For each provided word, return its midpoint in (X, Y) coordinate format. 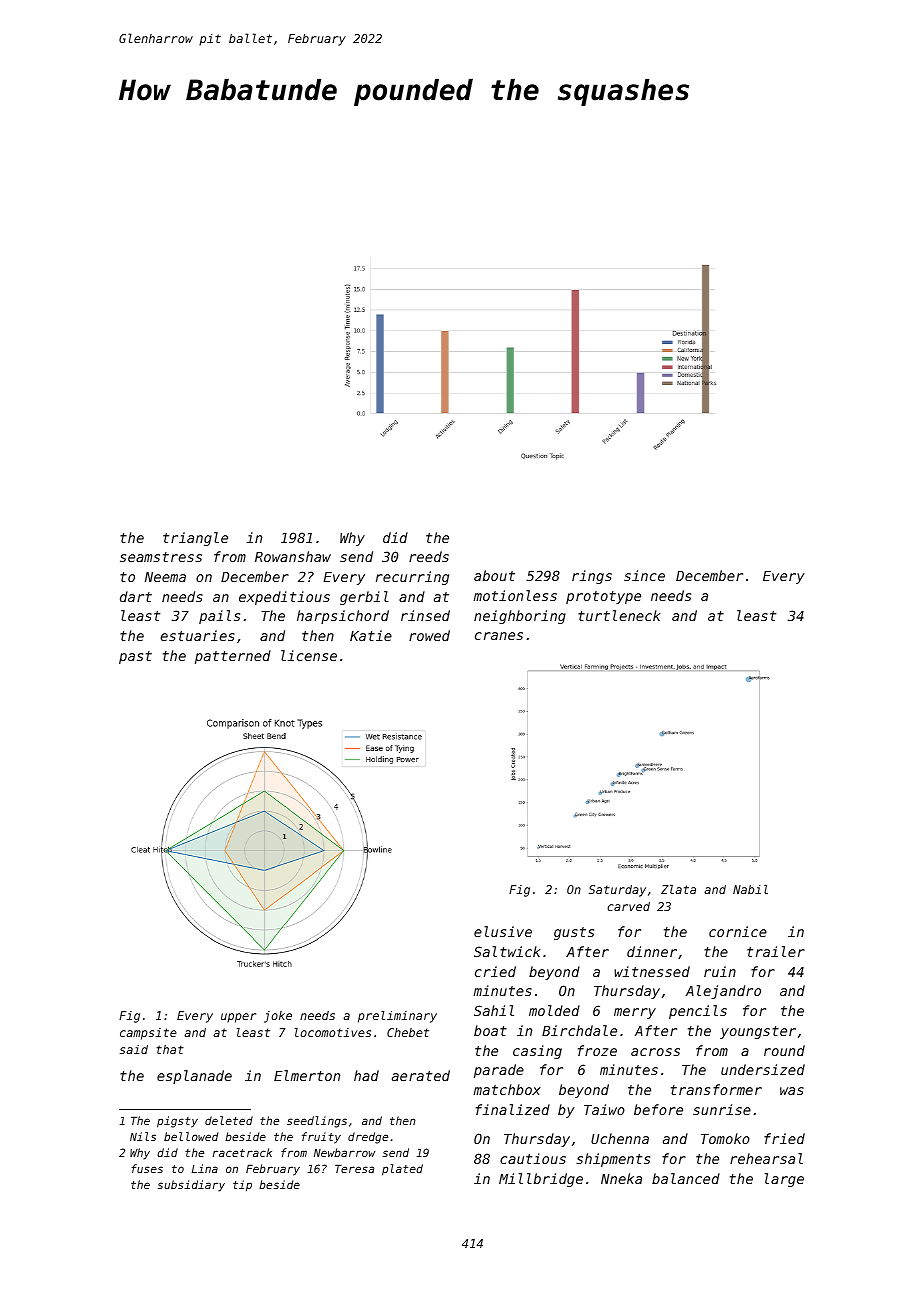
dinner (652, 951)
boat (490, 1030)
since (644, 575)
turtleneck (619, 615)
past (135, 657)
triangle (195, 539)
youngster (758, 1032)
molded (554, 1010)
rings (592, 577)
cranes (499, 636)
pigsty (177, 1122)
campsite (148, 1034)
